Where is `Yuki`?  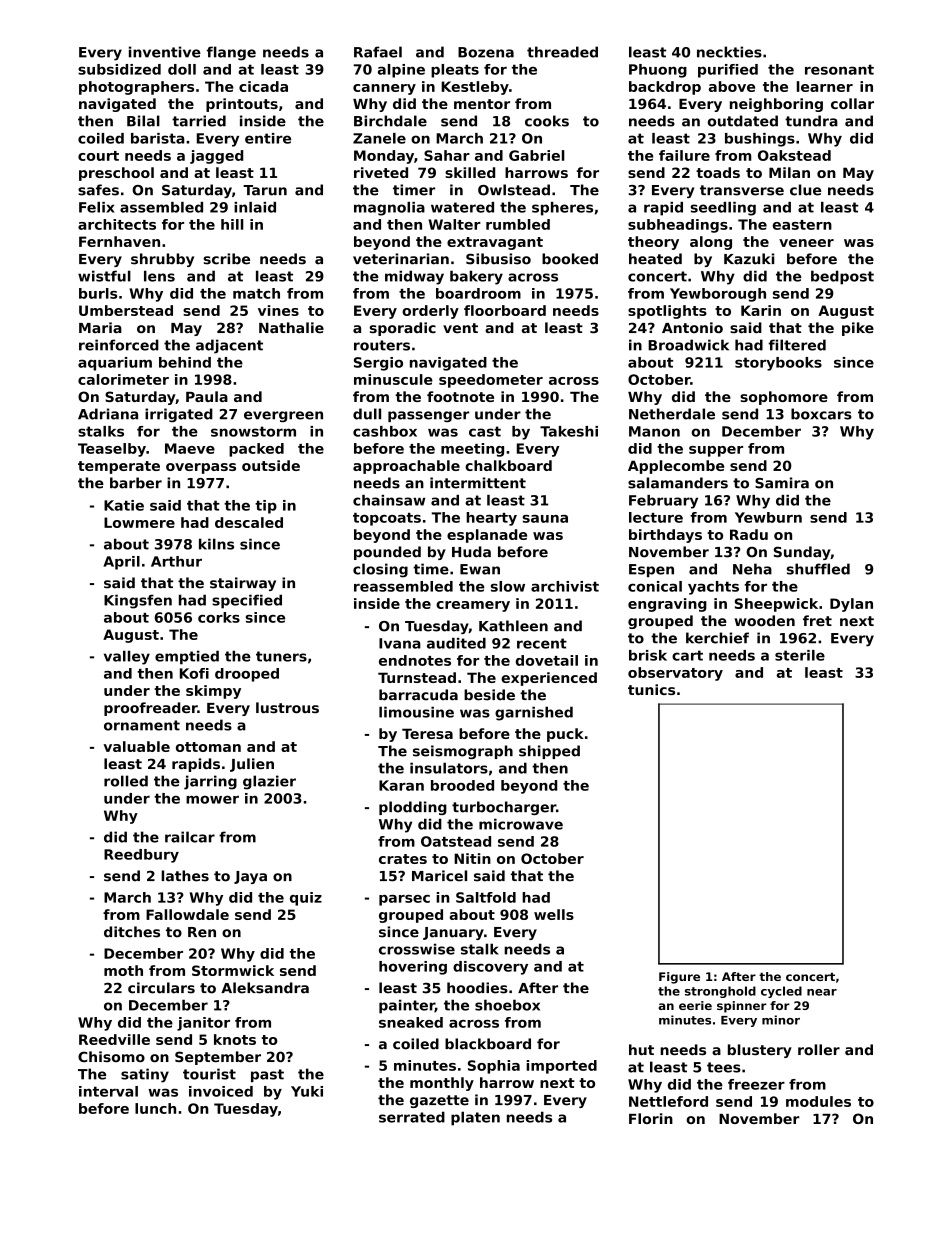 Yuki is located at coordinates (307, 1091).
